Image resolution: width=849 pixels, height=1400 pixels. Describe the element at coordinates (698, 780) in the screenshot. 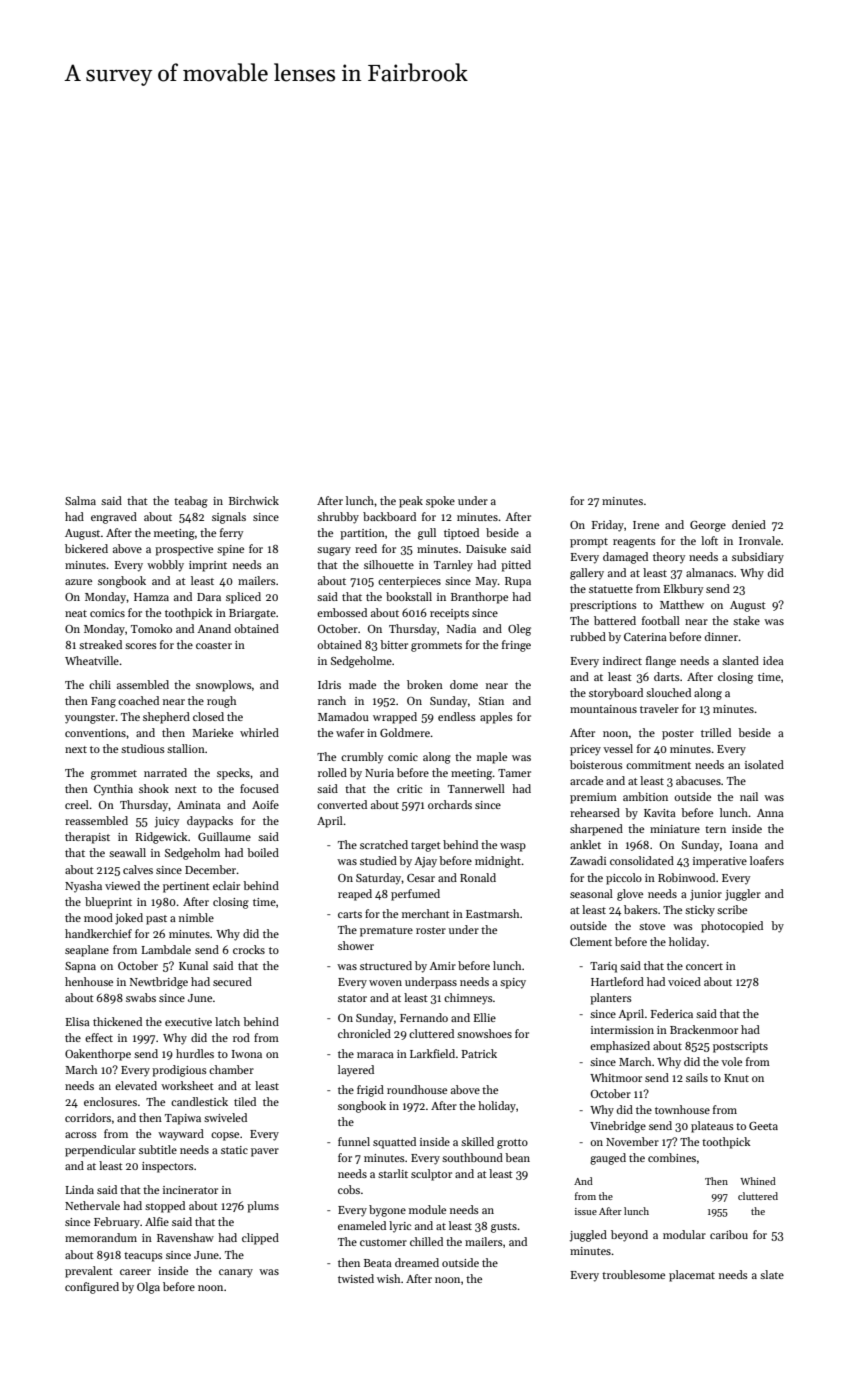

I see `abacuses` at that location.
